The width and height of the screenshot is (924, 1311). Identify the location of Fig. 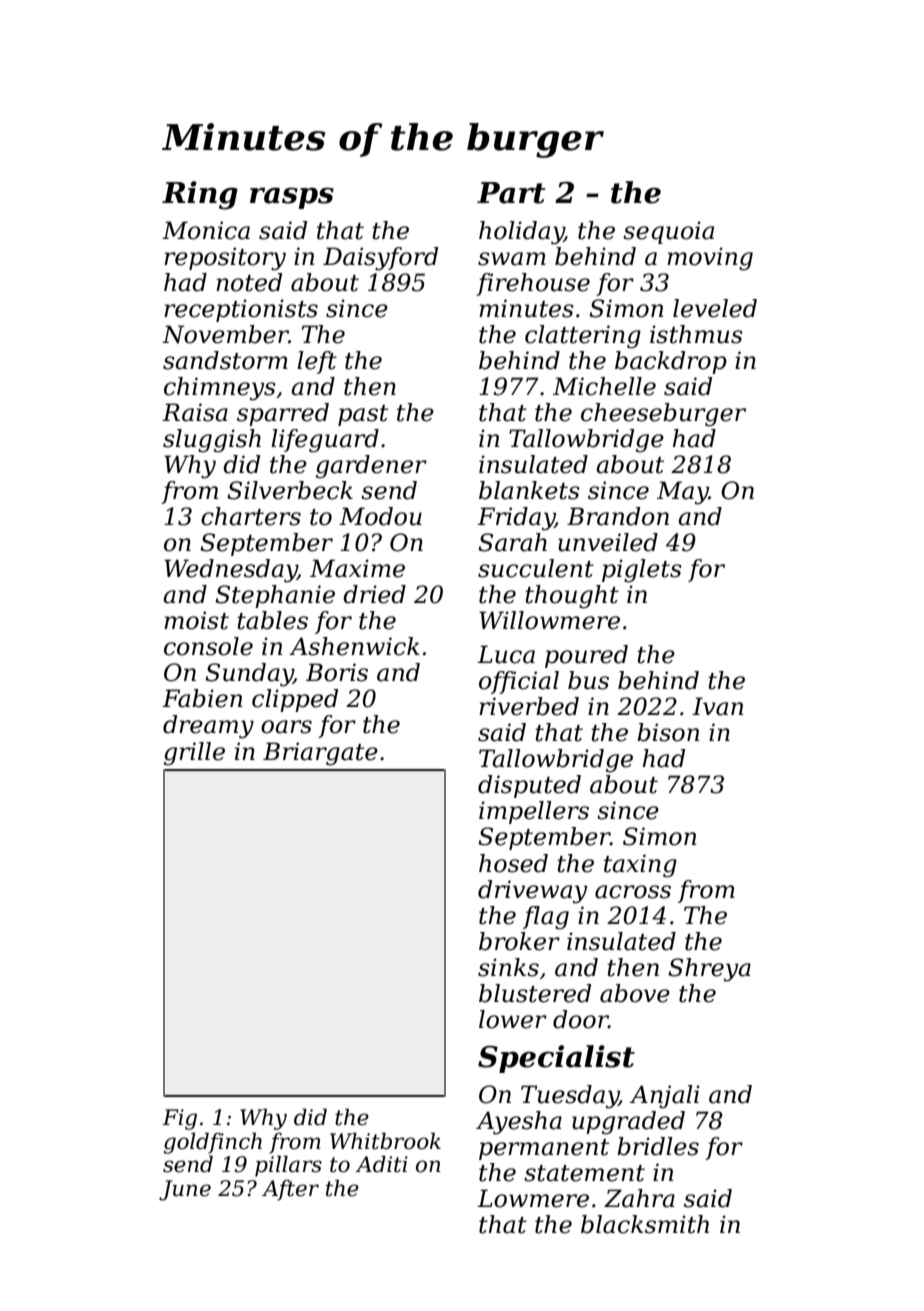
(179, 1119).
